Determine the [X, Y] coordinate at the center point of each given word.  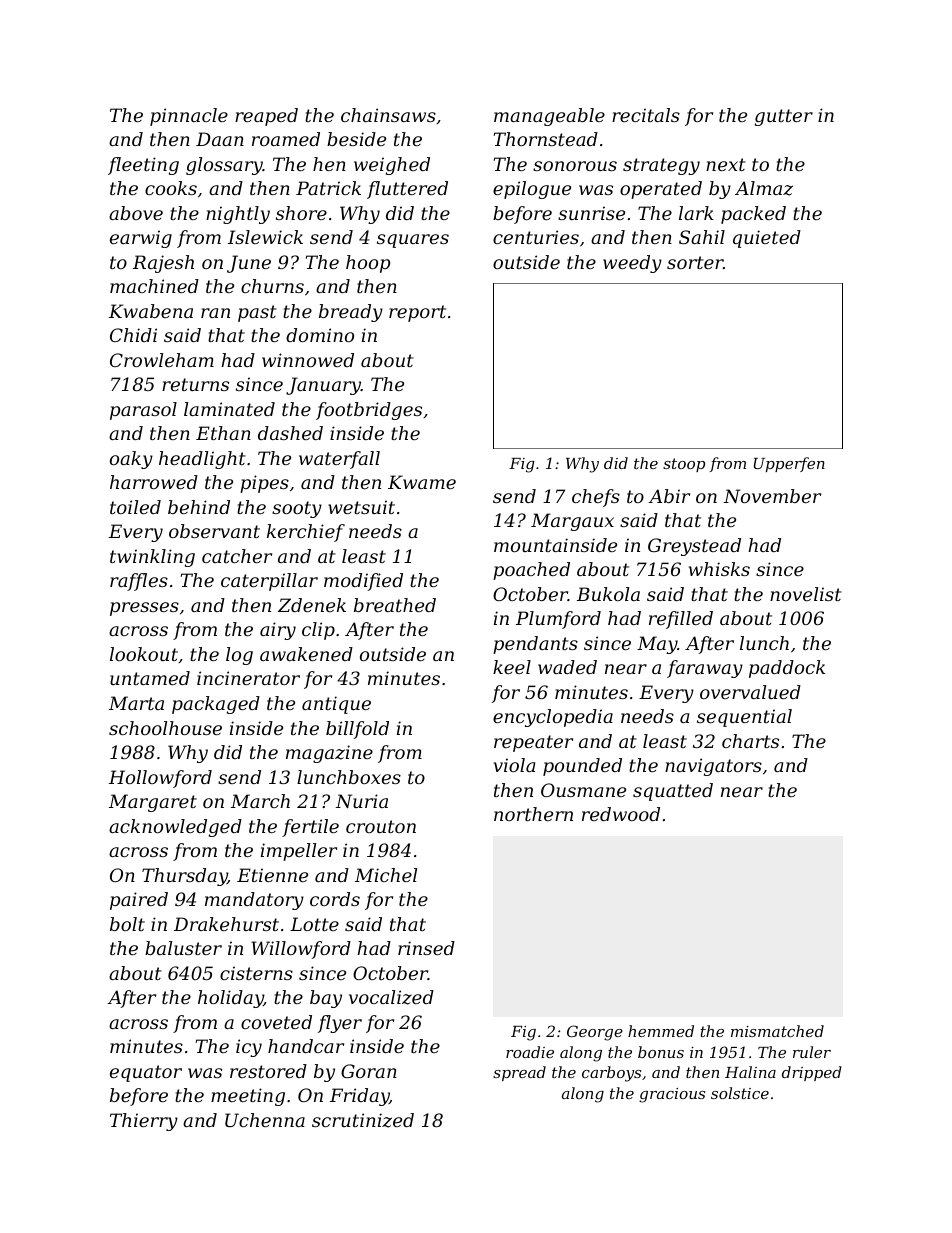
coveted [276, 1022]
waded [567, 667]
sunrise [591, 213]
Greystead [694, 547]
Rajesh [163, 264]
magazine [329, 754]
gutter [784, 117]
